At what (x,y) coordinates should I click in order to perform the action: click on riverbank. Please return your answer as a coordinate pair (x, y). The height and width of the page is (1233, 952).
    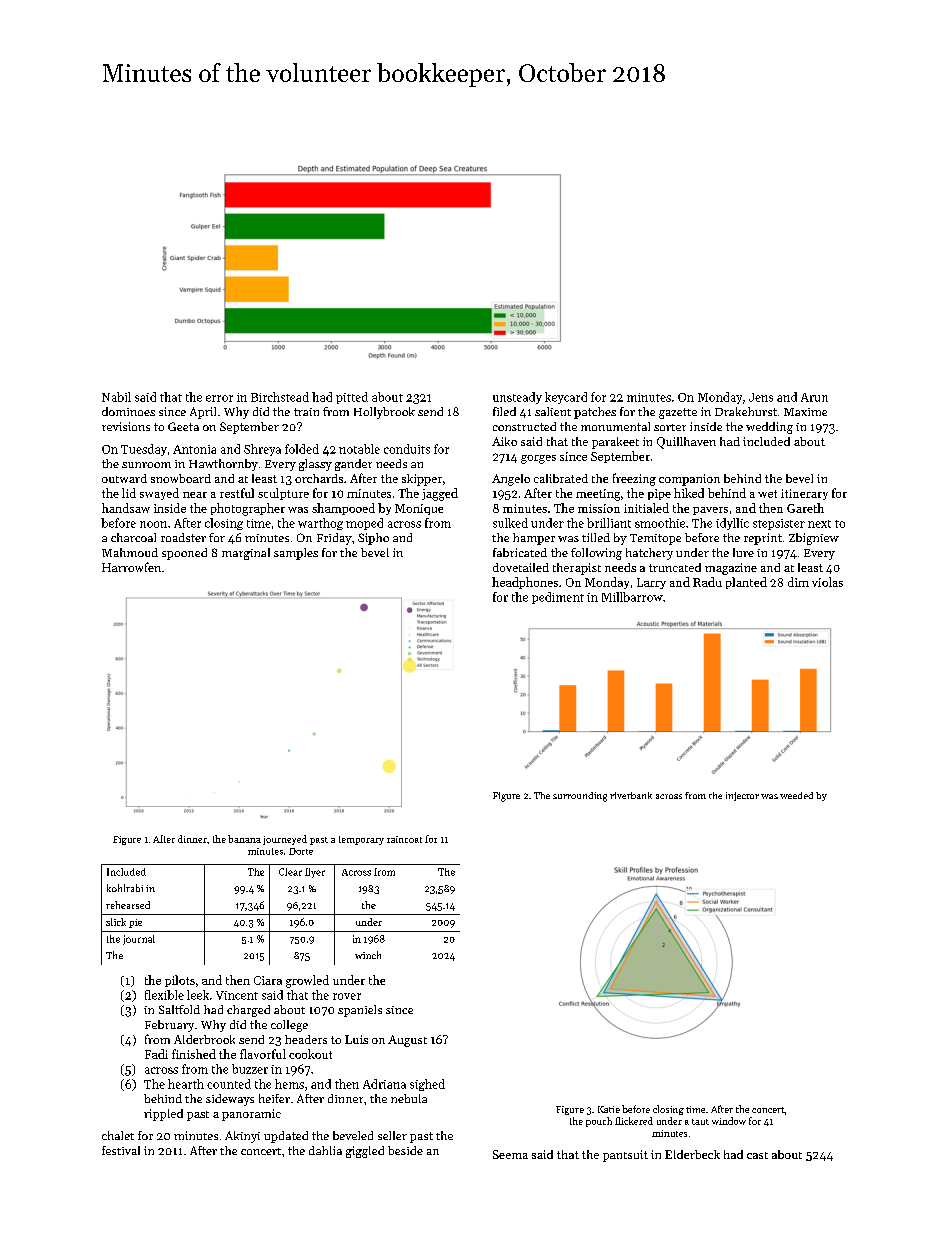
    Looking at the image, I should click on (631, 795).
